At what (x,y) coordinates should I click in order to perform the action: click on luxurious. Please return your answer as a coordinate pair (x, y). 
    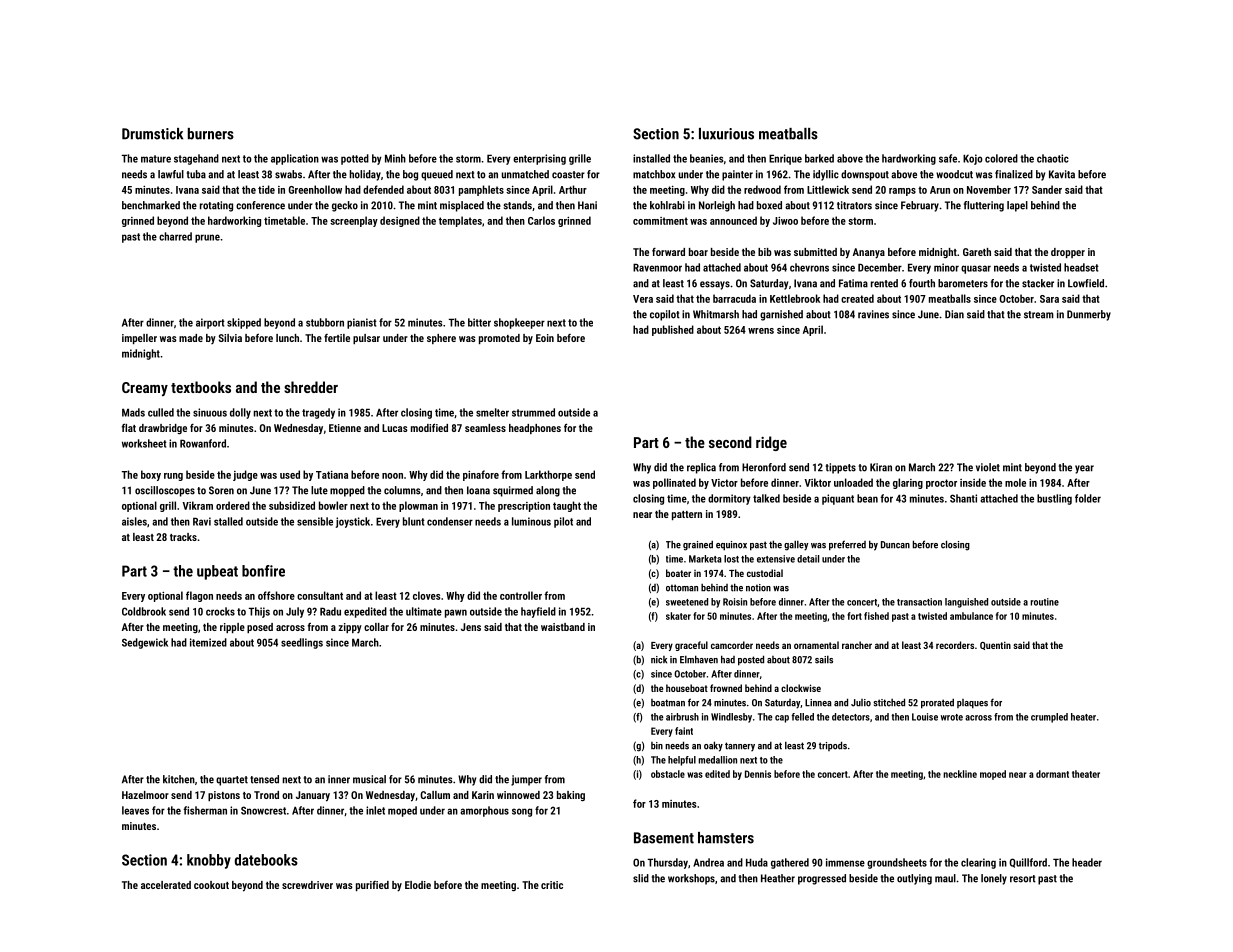
    Looking at the image, I should click on (726, 134).
